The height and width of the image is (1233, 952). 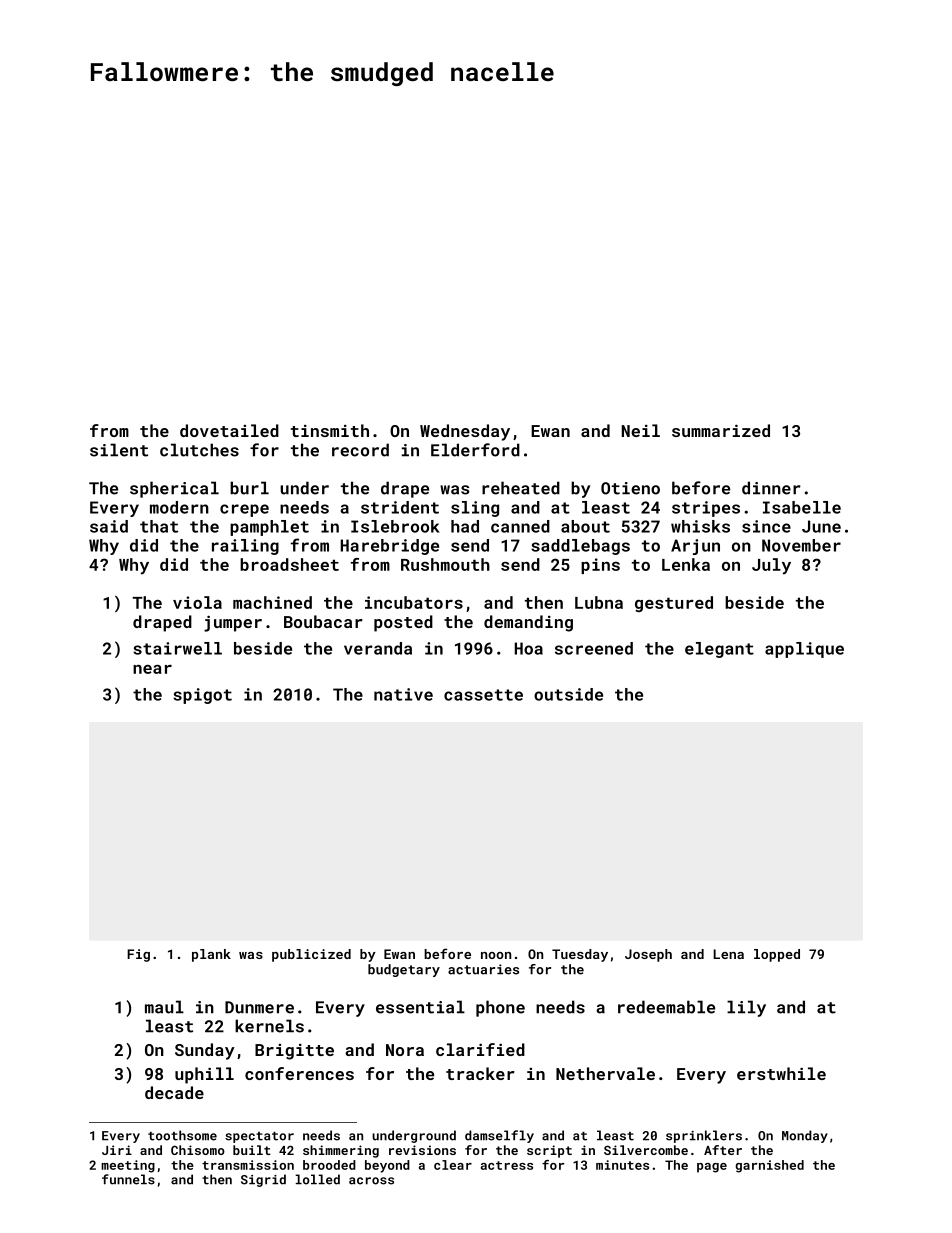 I want to click on spigot, so click(x=202, y=696).
